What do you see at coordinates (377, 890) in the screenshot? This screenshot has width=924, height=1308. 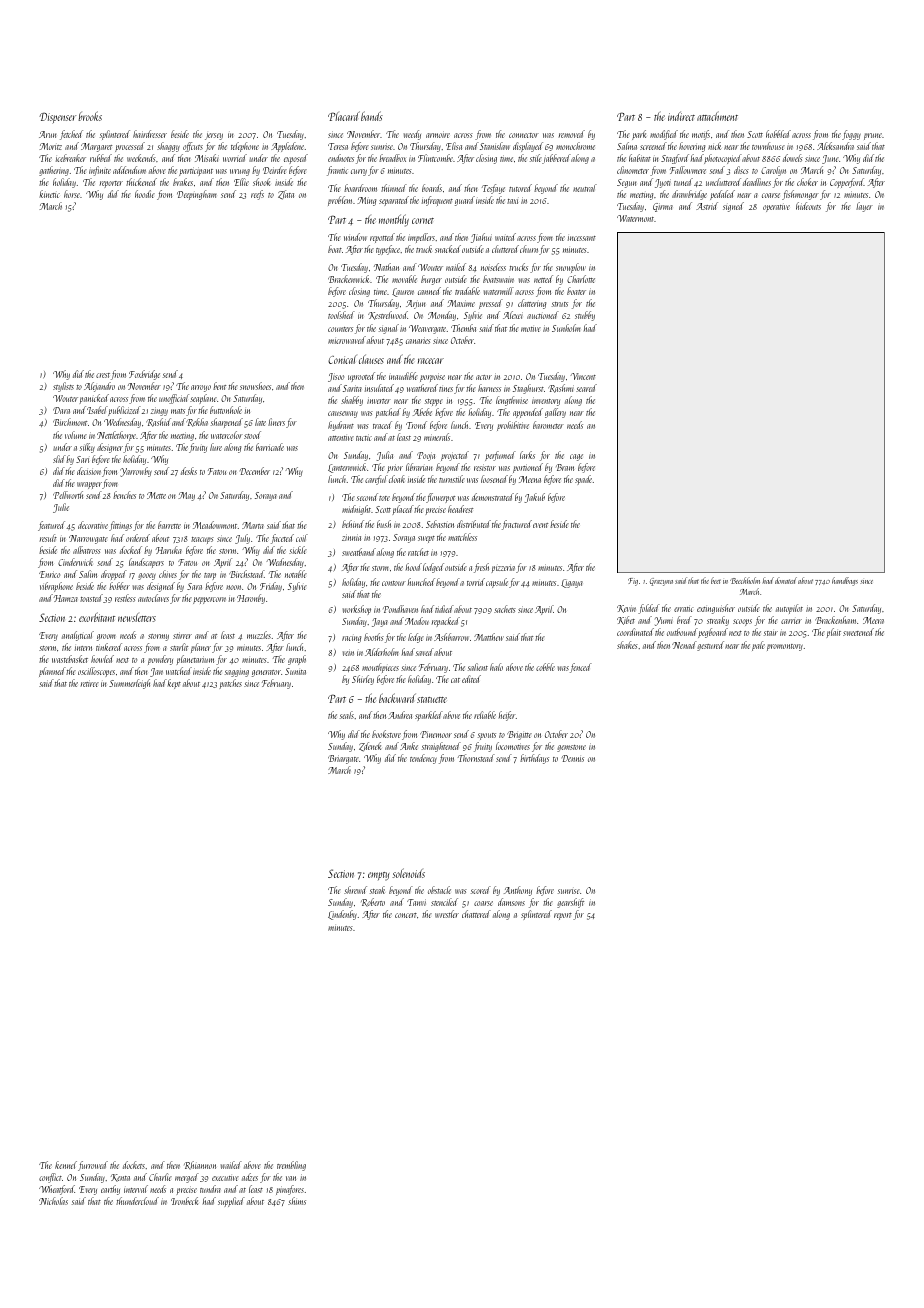 I see `steak` at bounding box center [377, 890].
